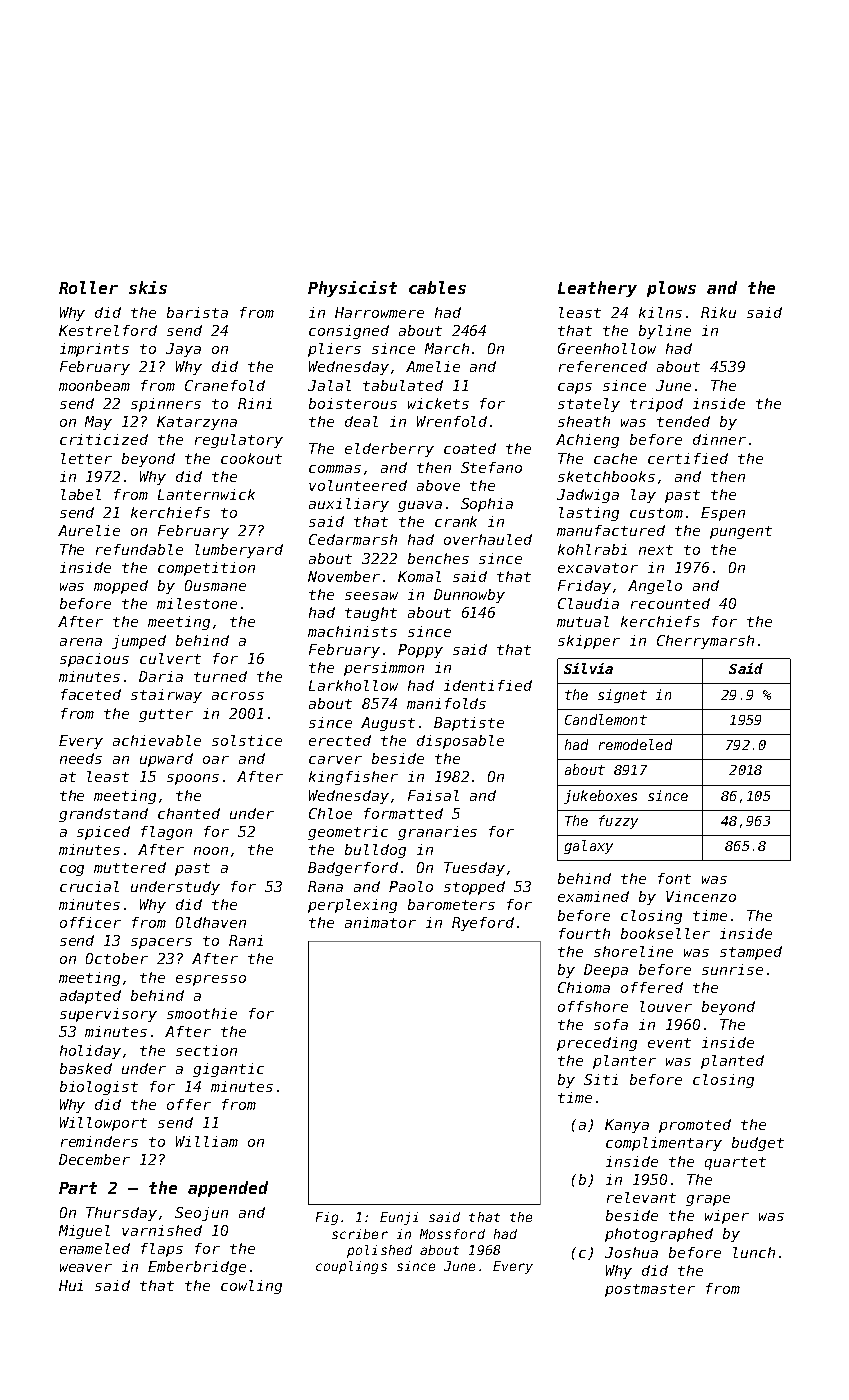 The height and width of the page is (1400, 849). I want to click on postmaster, so click(650, 1290).
